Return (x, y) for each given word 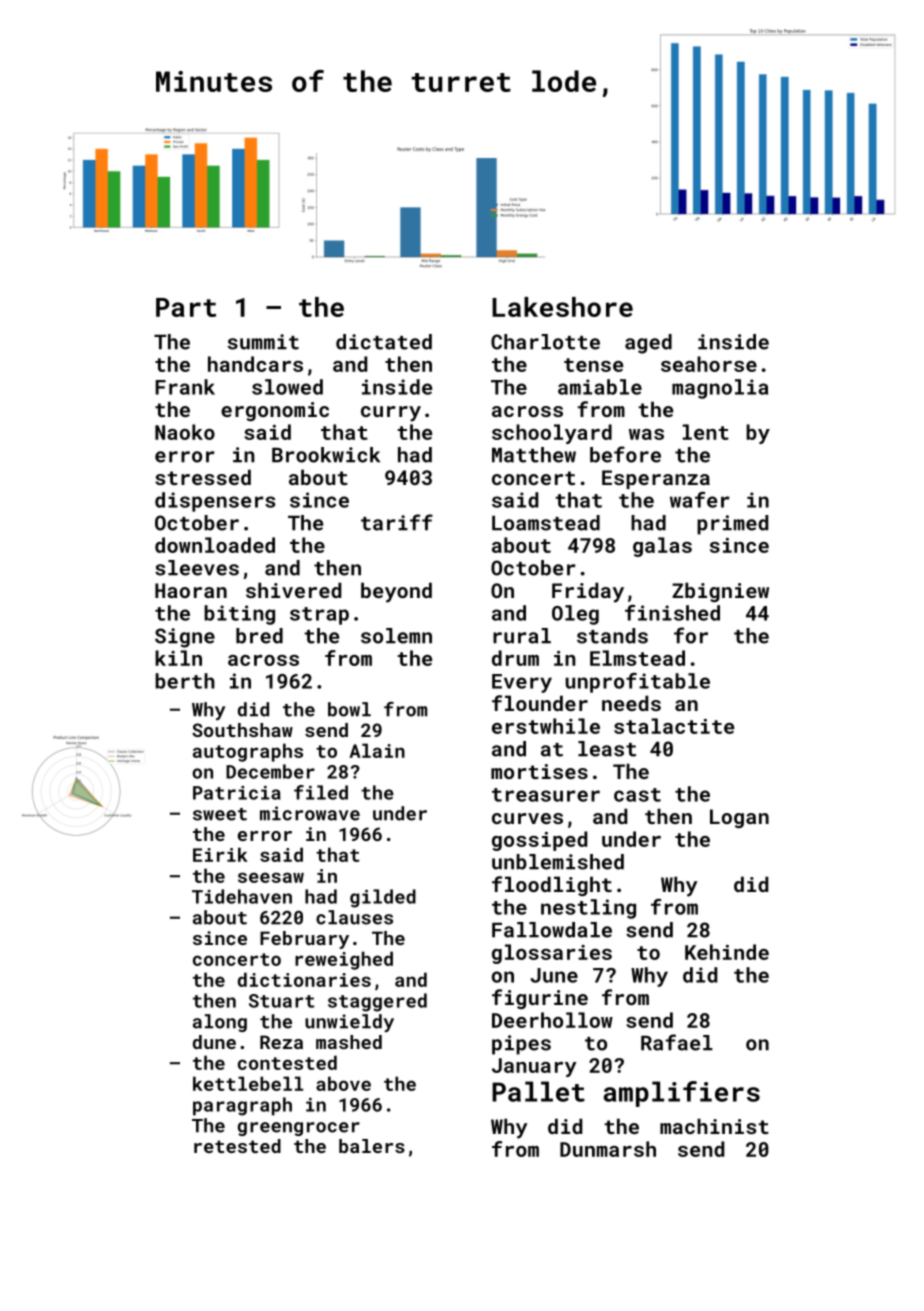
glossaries (552, 954)
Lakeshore (562, 307)
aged (648, 344)
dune (214, 1042)
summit (263, 342)
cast (637, 795)
